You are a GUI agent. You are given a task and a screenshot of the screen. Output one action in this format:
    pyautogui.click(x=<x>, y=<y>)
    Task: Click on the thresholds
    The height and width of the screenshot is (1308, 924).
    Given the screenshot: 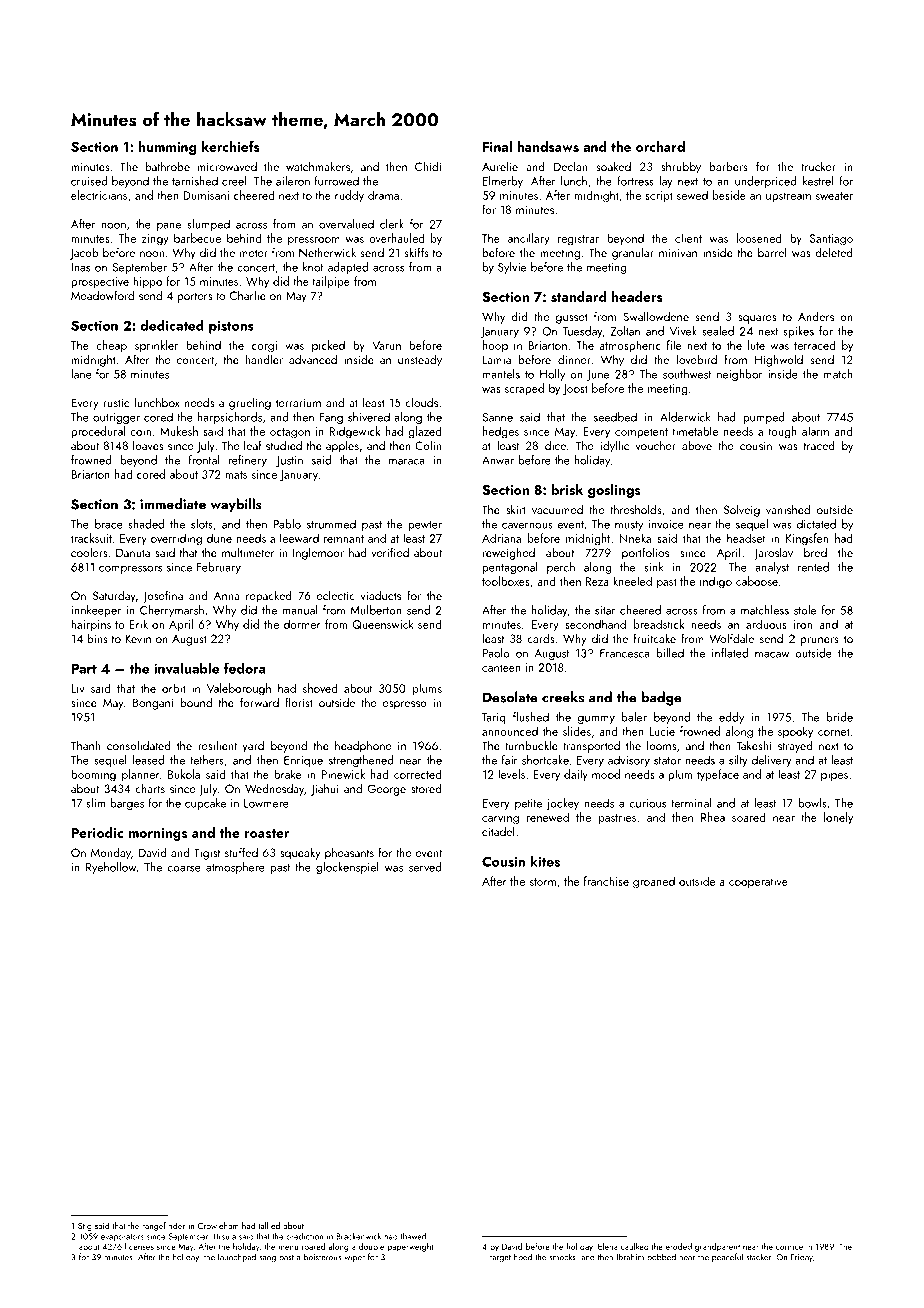 What is the action you would take?
    pyautogui.click(x=636, y=509)
